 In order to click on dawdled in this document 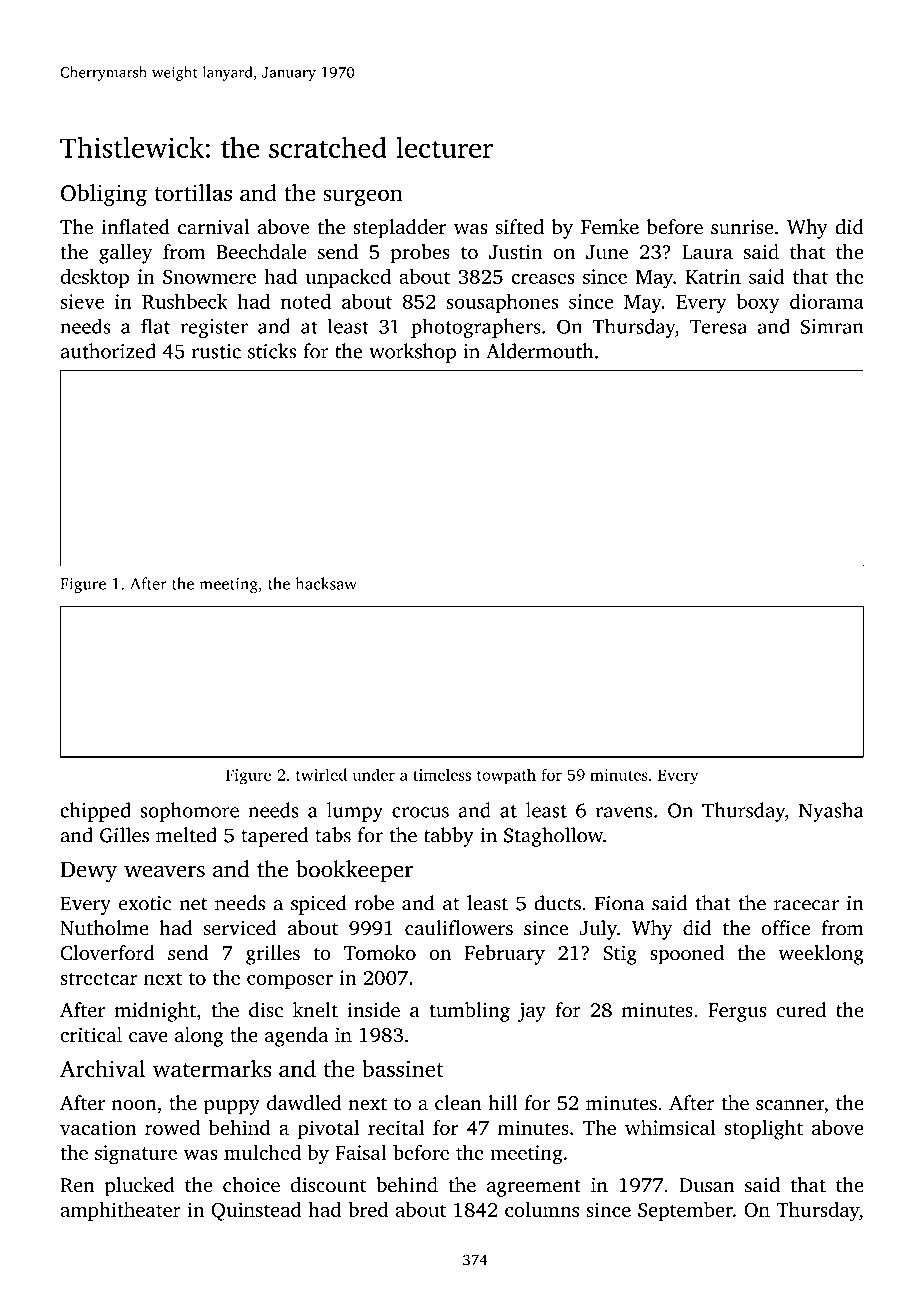, I will do `click(304, 1103)`.
